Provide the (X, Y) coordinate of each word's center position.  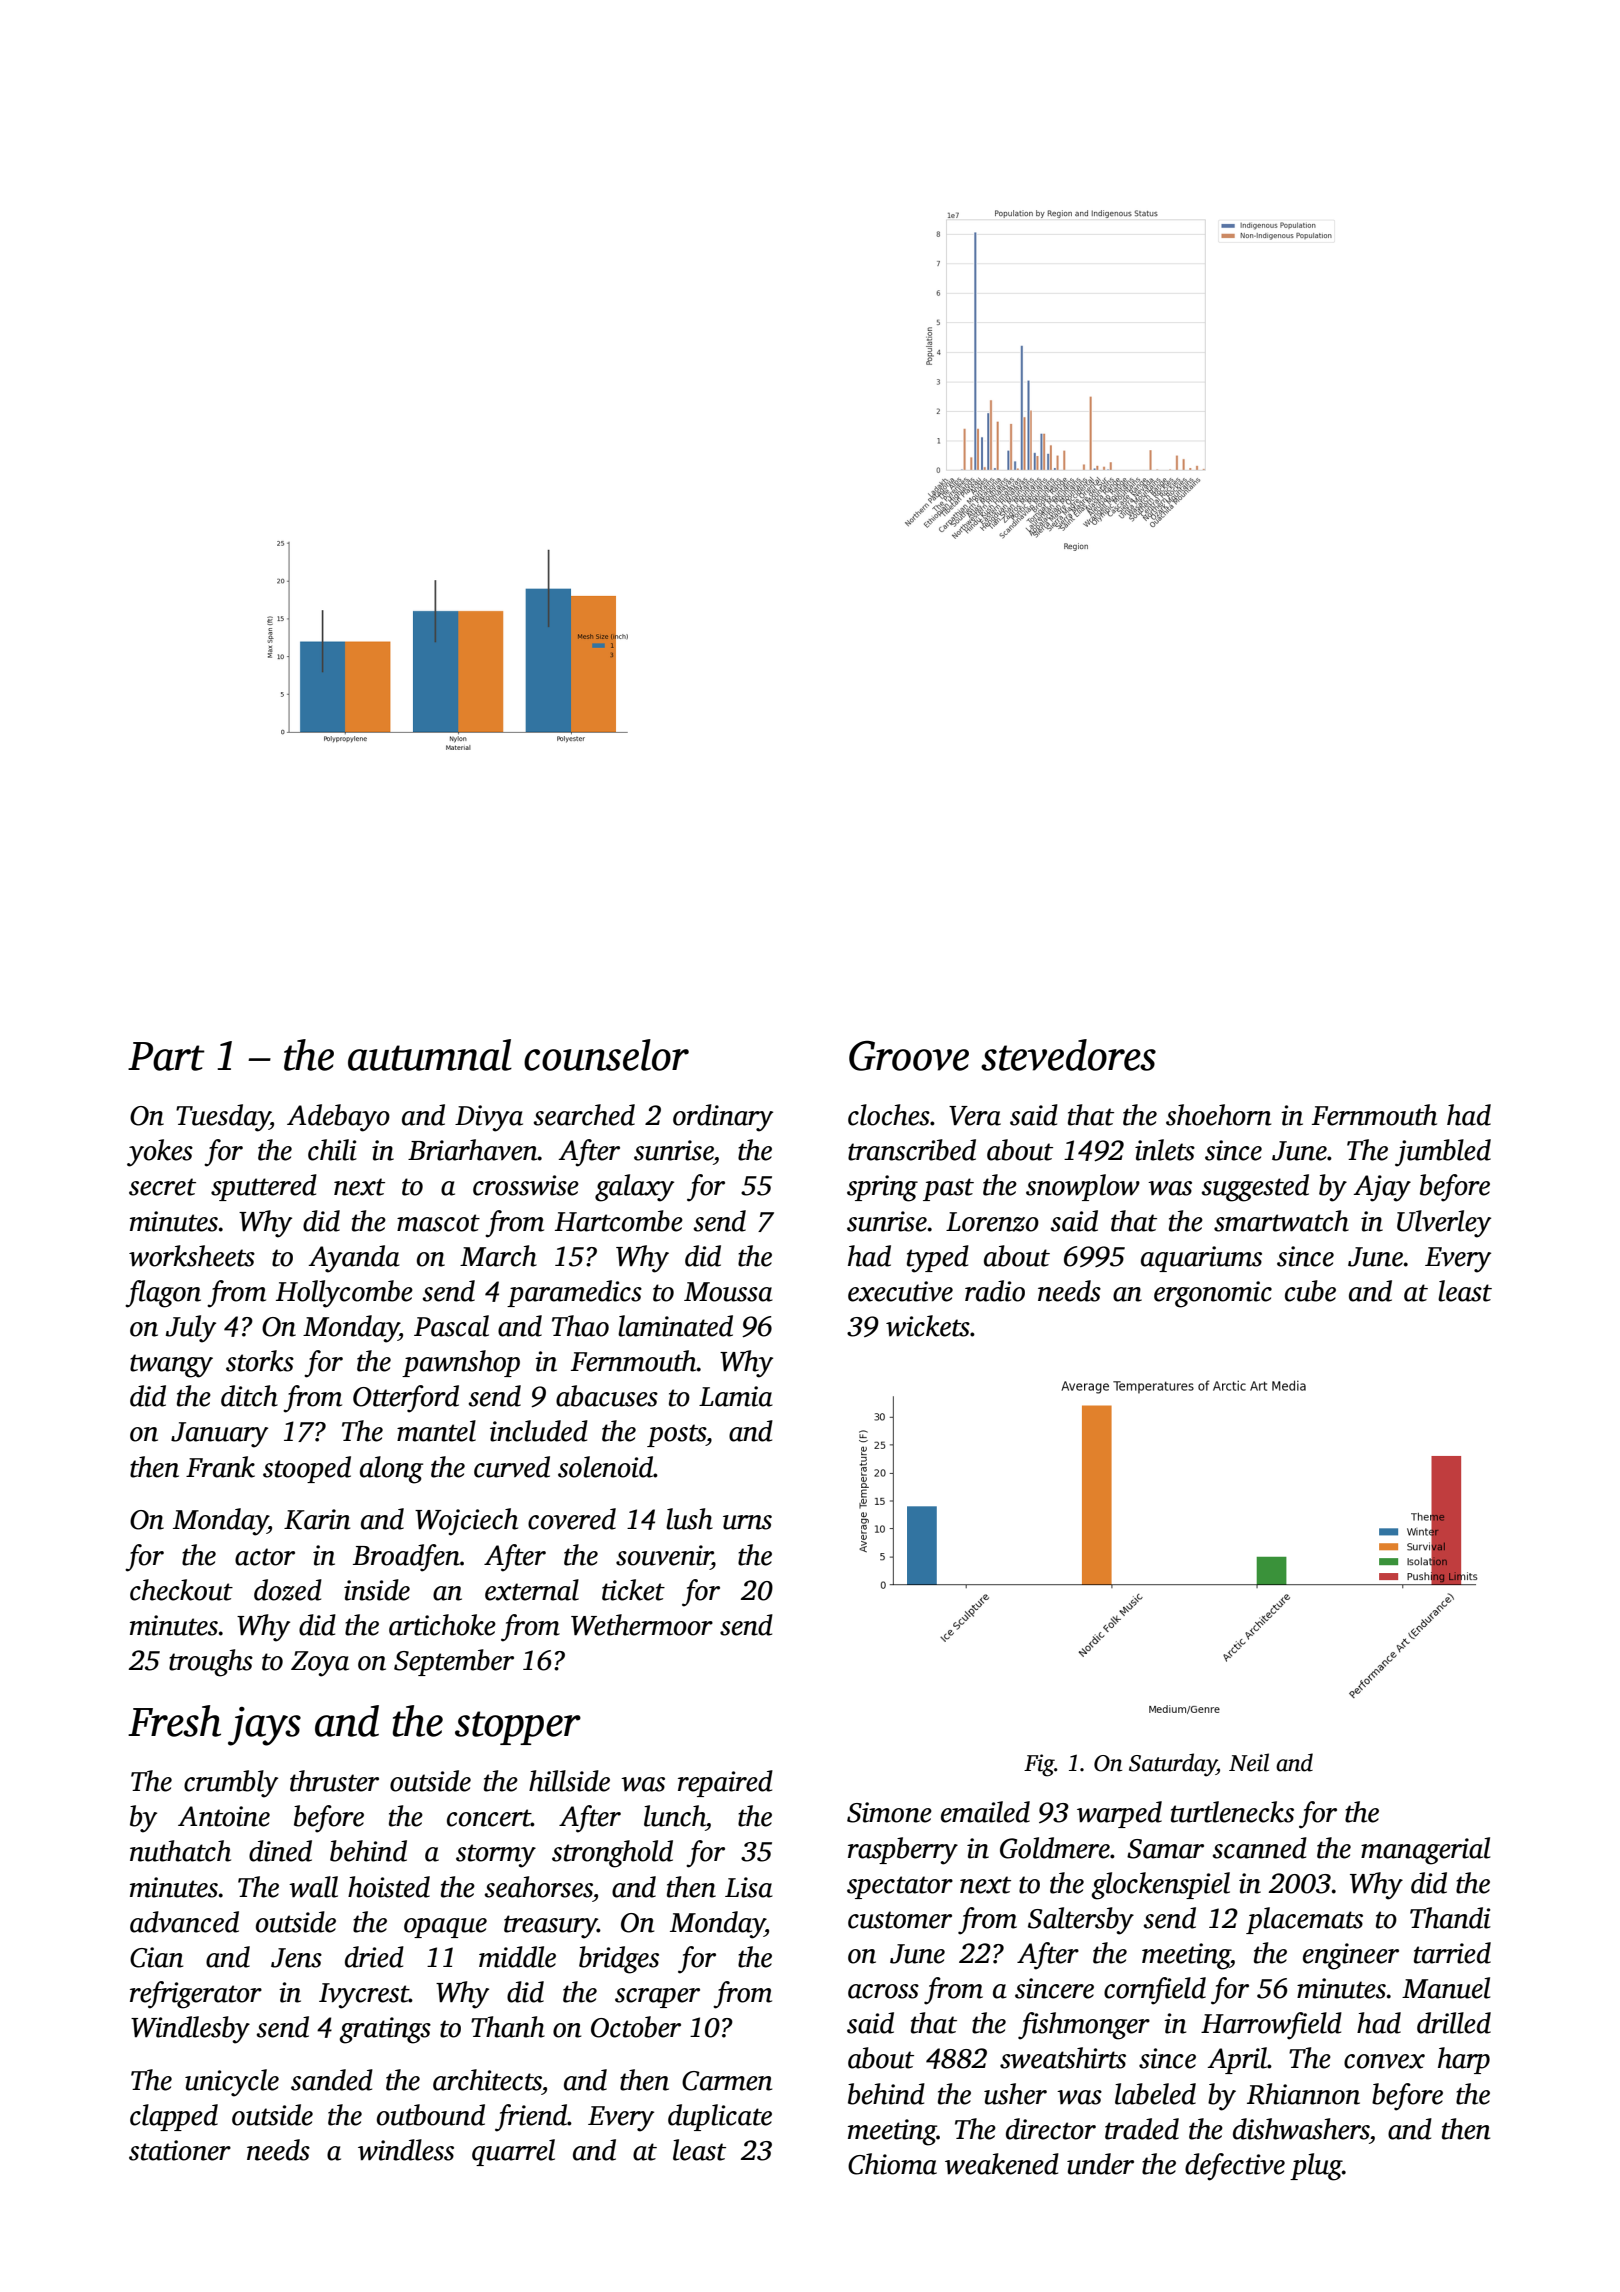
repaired (725, 1783)
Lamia (736, 1396)
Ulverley (1444, 1224)
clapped (174, 2117)
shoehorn (1218, 1115)
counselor (606, 1055)
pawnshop (461, 1363)
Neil (1249, 1762)
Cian (156, 1957)
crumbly (231, 1784)
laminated (675, 1326)
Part (166, 1056)
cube (1310, 1291)
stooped (307, 1469)
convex (1384, 2061)
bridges (619, 1960)
